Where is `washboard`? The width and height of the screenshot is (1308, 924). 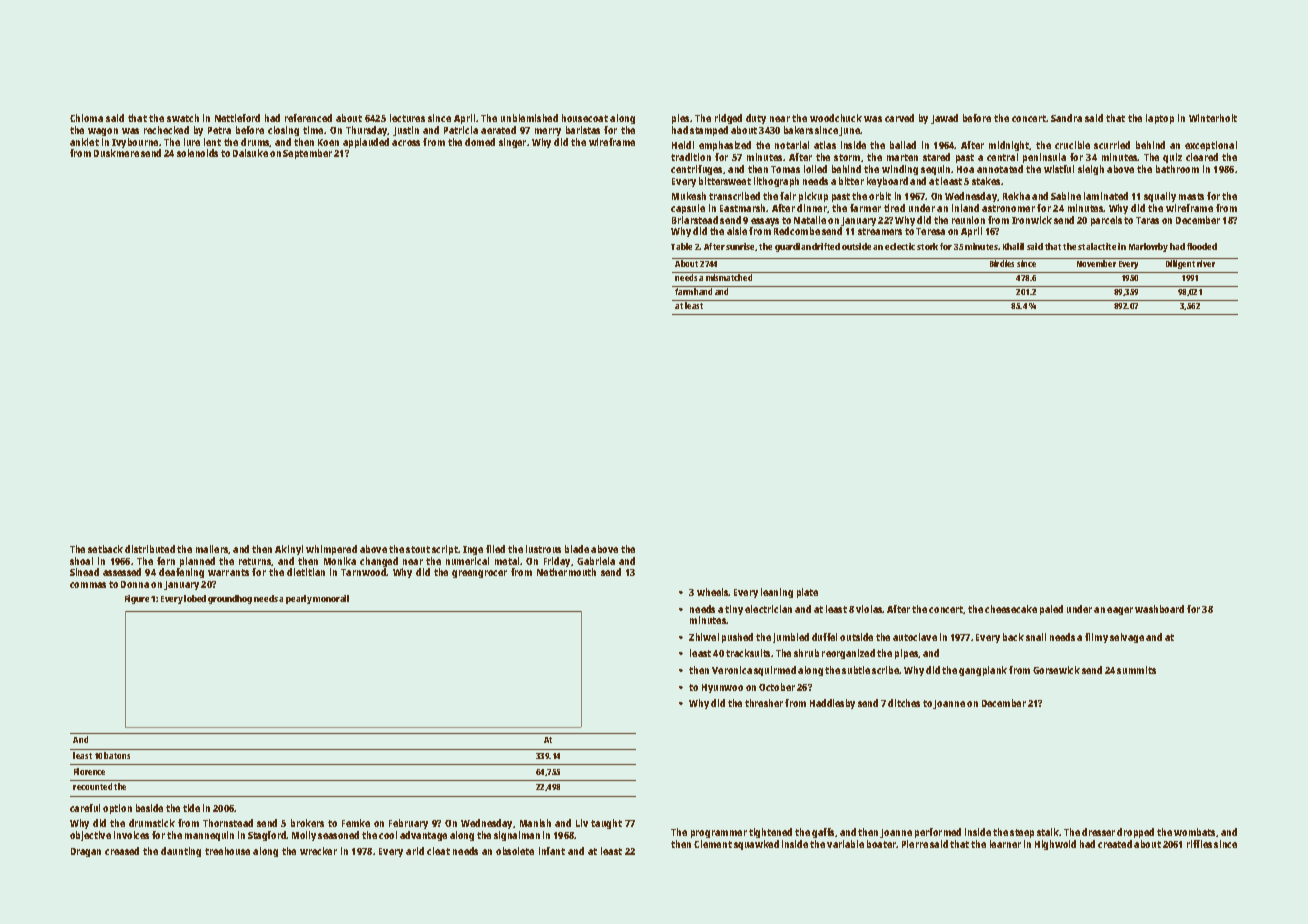 washboard is located at coordinates (1159, 609).
